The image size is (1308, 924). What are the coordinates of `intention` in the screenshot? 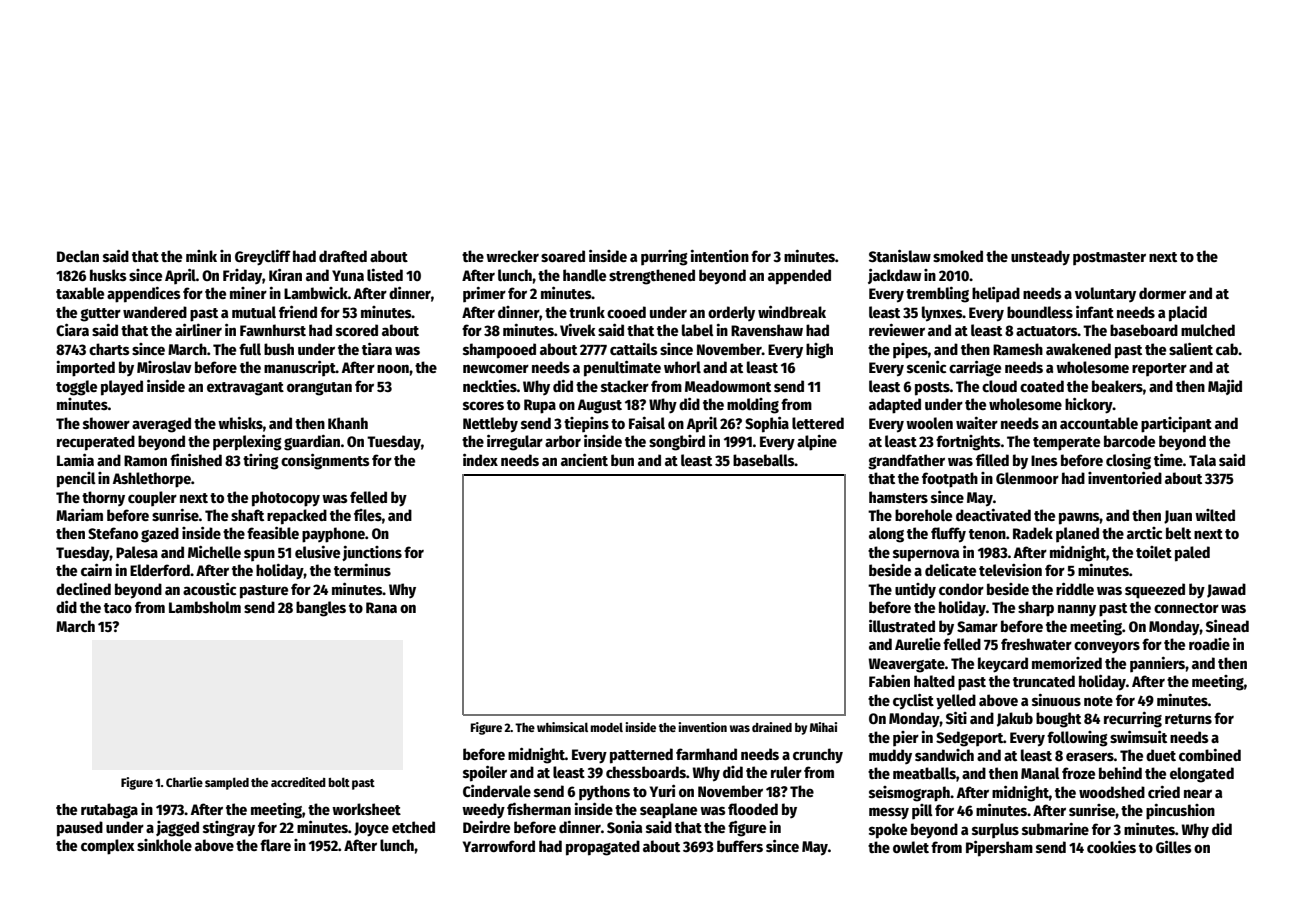 It's located at (720, 256).
